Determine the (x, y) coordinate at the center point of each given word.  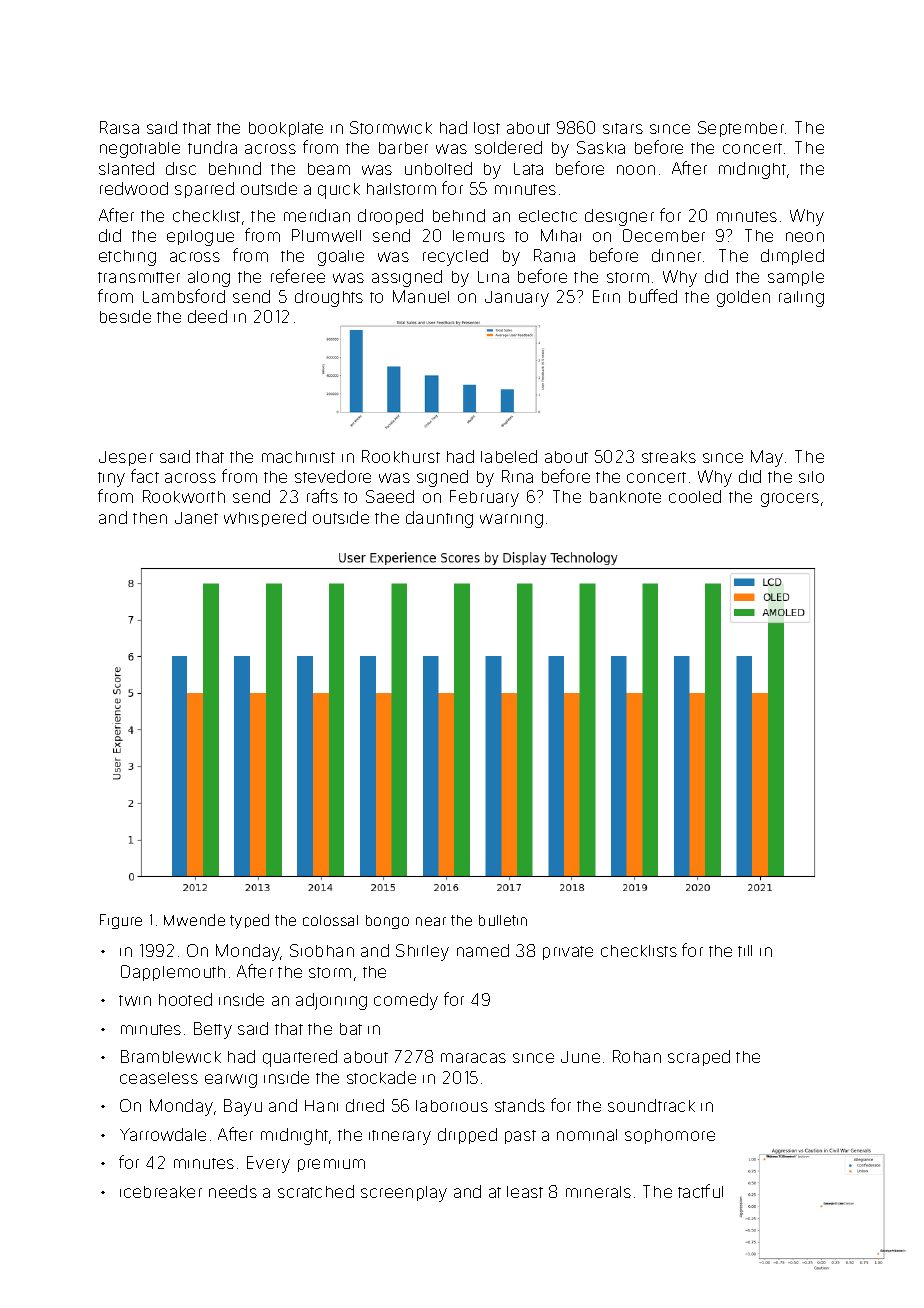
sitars (623, 128)
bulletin (503, 920)
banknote (625, 497)
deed (207, 316)
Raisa (119, 127)
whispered (265, 519)
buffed (653, 296)
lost (487, 128)
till (745, 951)
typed (249, 921)
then (150, 518)
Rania (554, 255)
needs (233, 1191)
